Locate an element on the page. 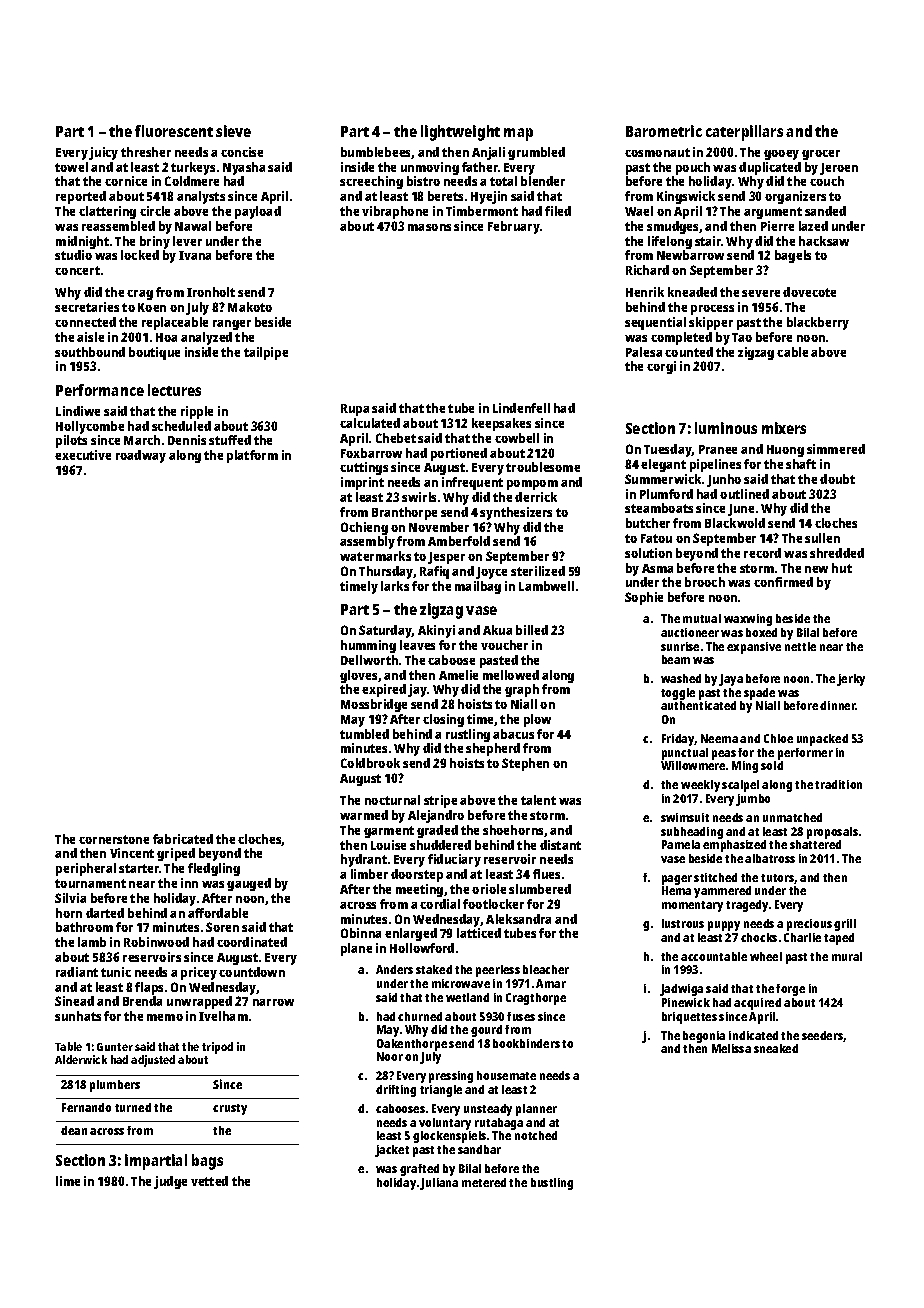 This document has height=1308, width=924. slumbered is located at coordinates (540, 889).
